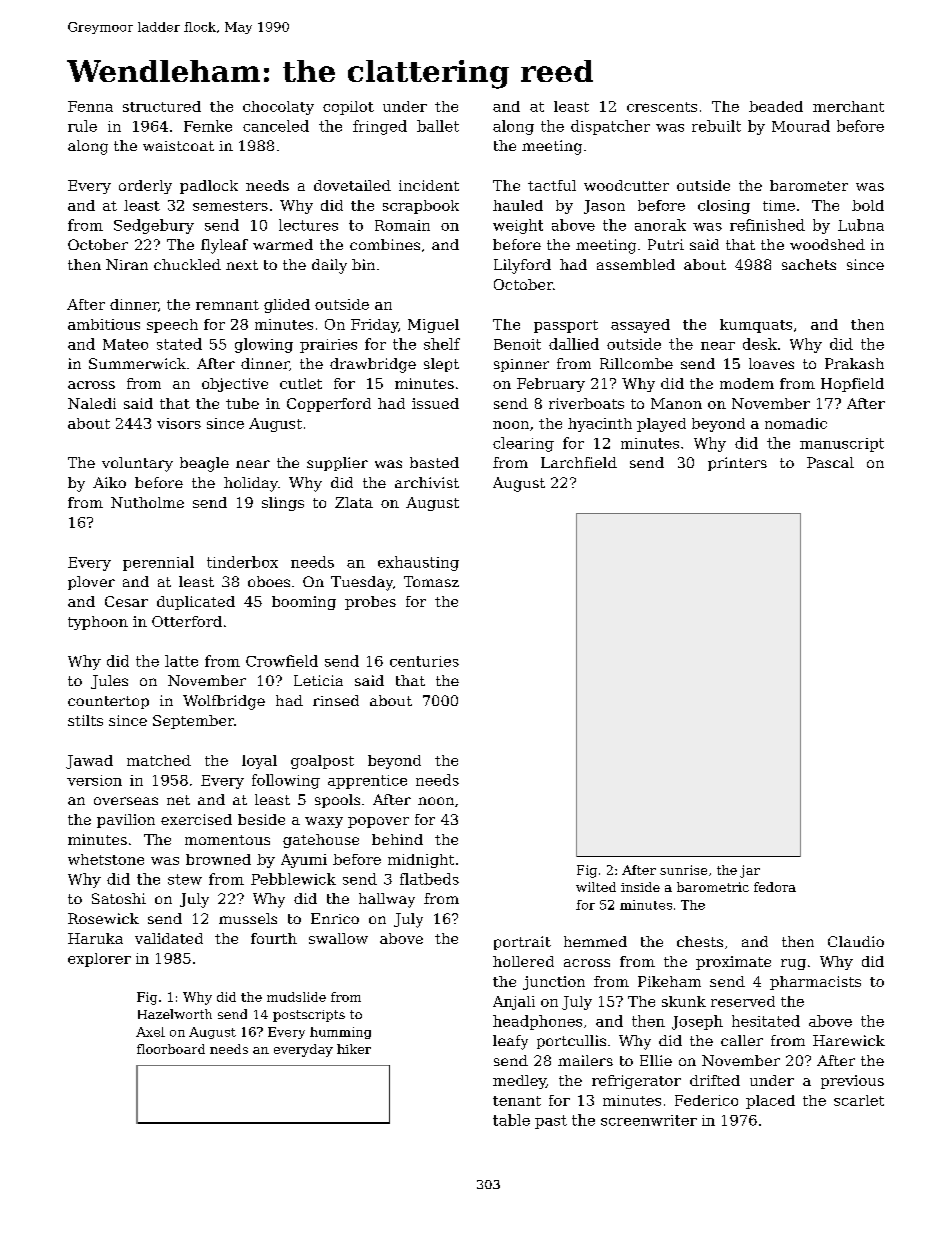  Describe the element at coordinates (859, 1100) in the screenshot. I see `scarlet` at that location.
